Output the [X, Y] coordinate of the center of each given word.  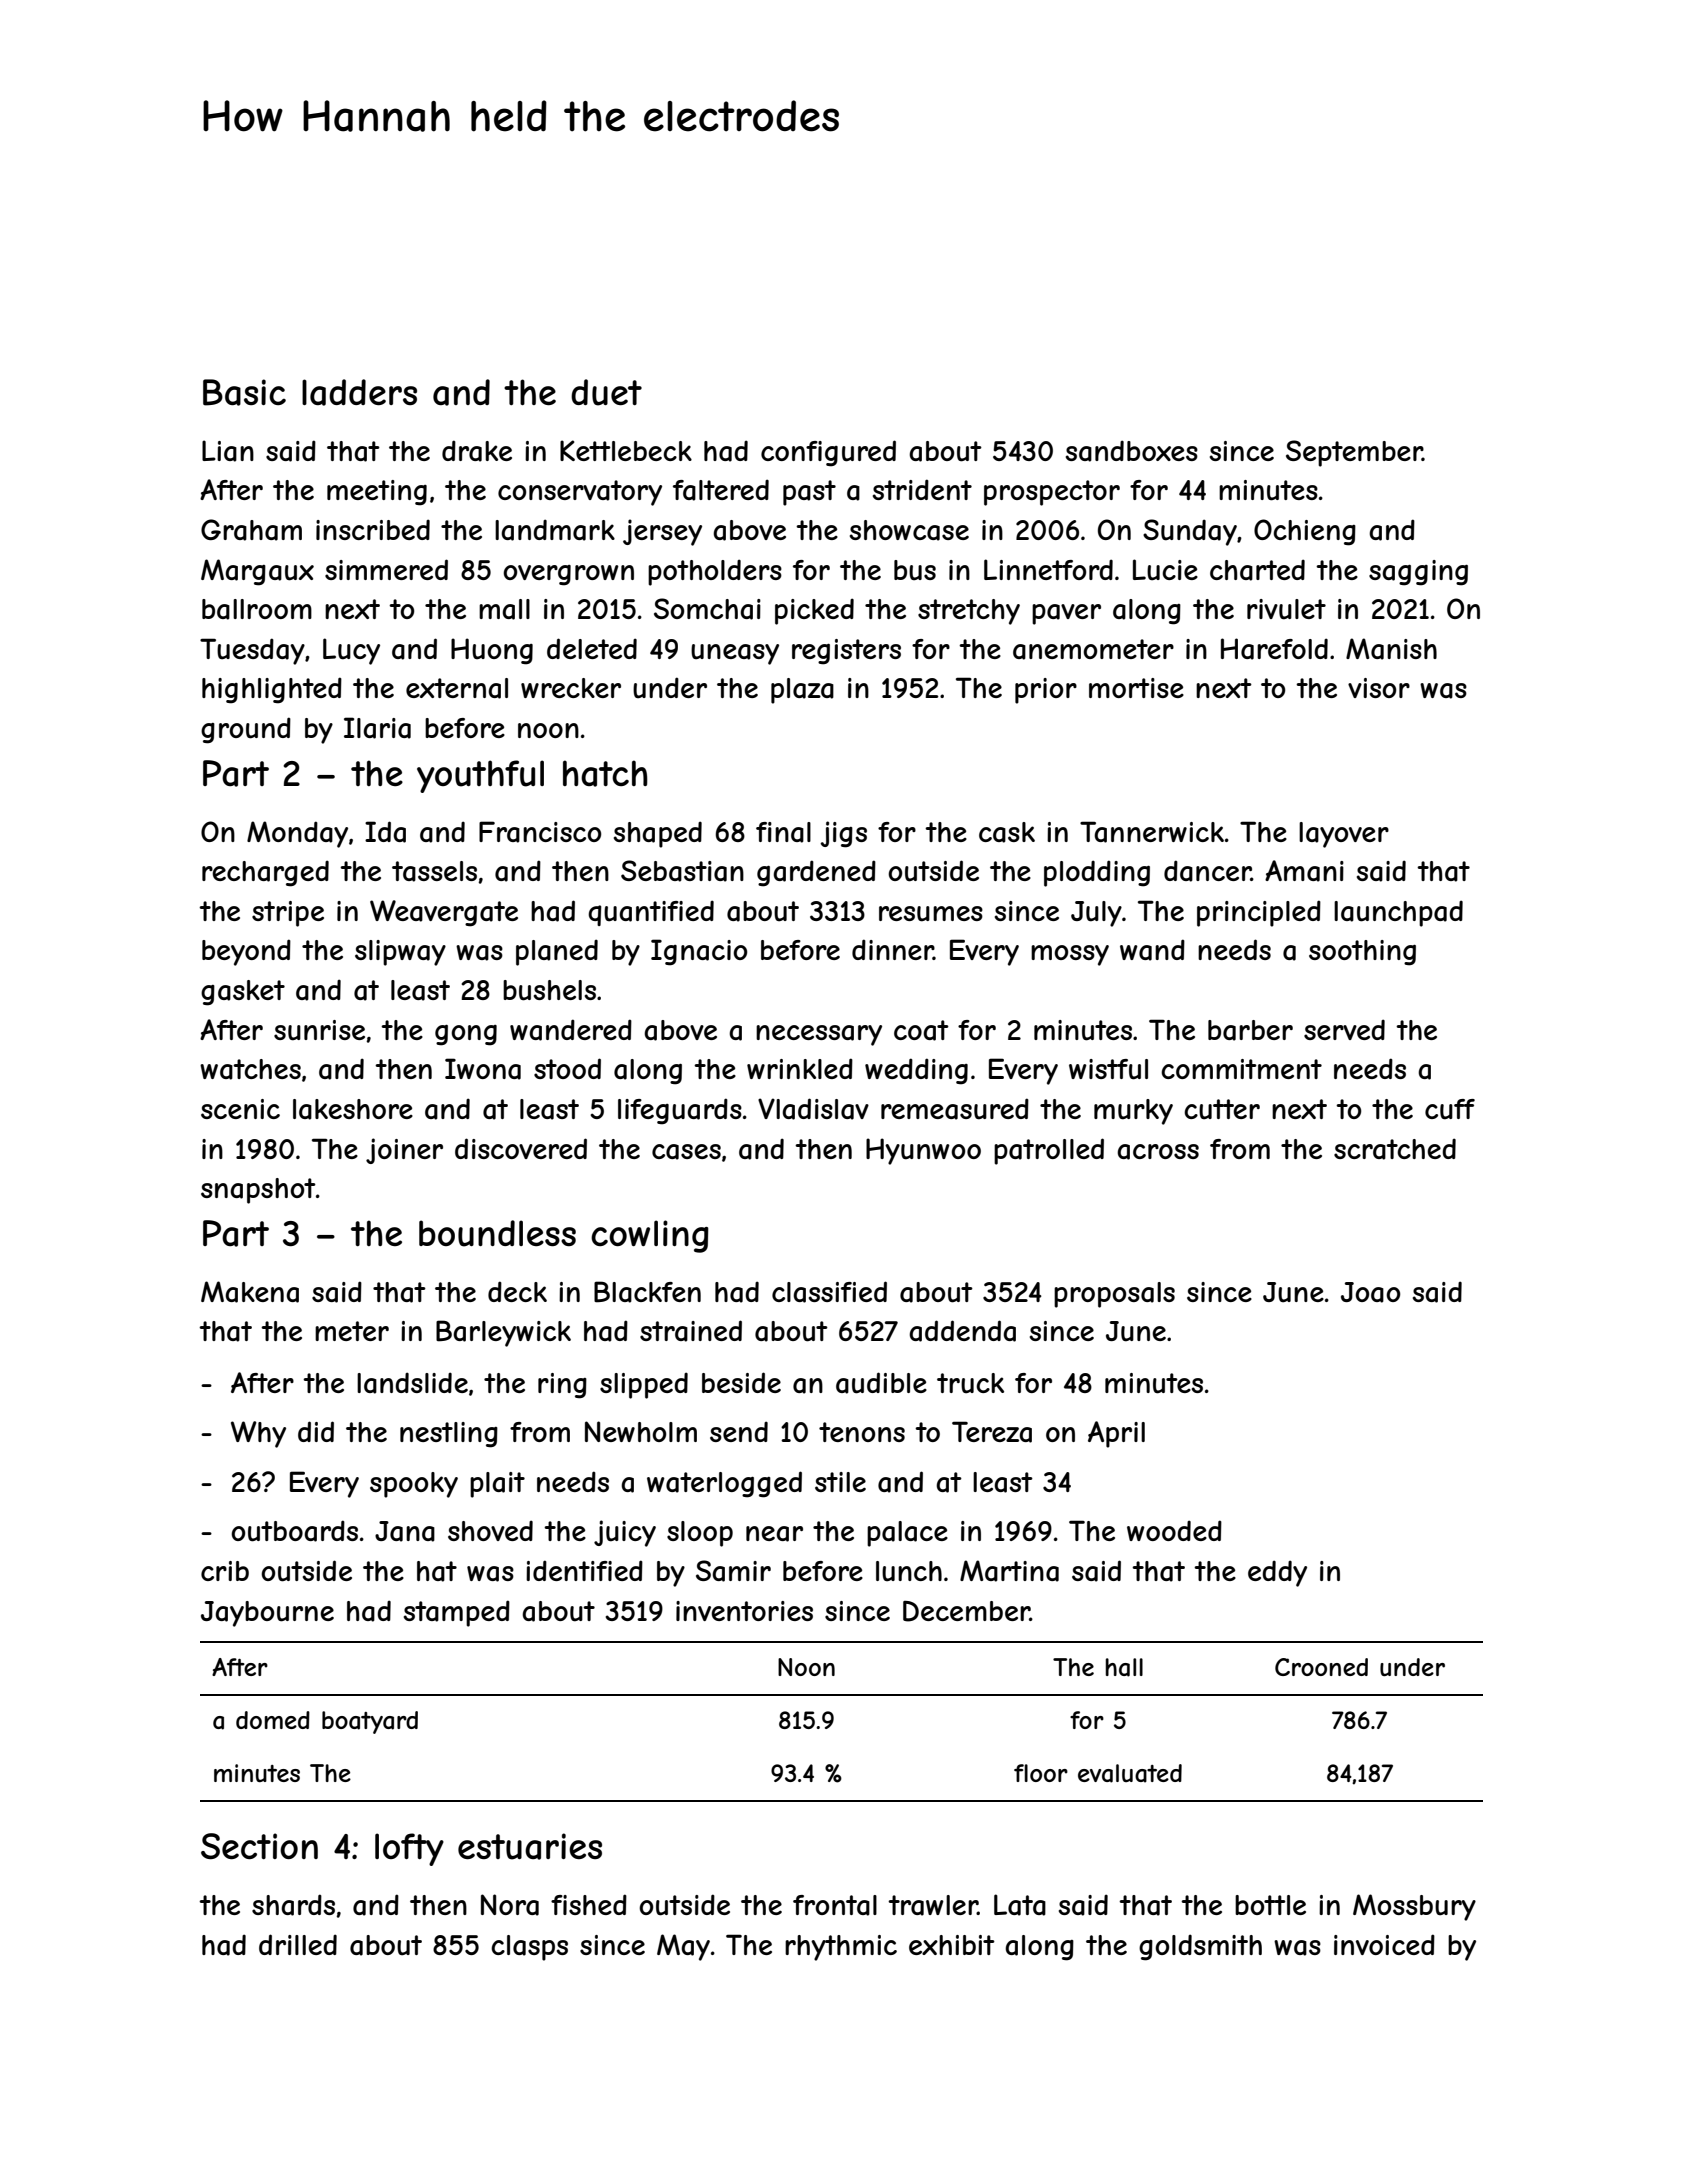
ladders [359, 392]
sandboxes [1132, 451]
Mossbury [1414, 1907]
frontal [835, 1905]
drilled [298, 1944]
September [1354, 453]
